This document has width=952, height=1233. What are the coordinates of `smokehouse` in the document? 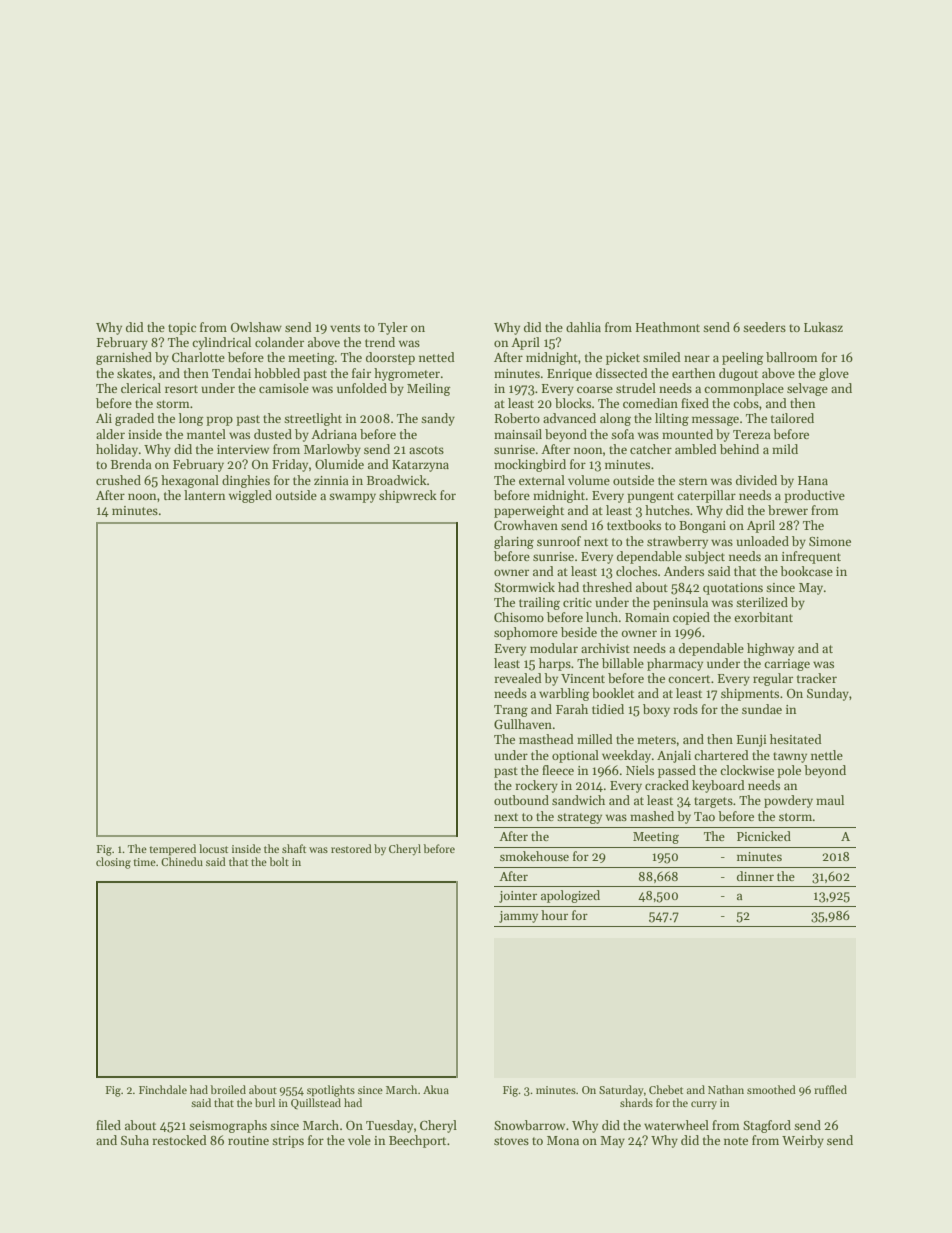 It's located at (534, 856).
